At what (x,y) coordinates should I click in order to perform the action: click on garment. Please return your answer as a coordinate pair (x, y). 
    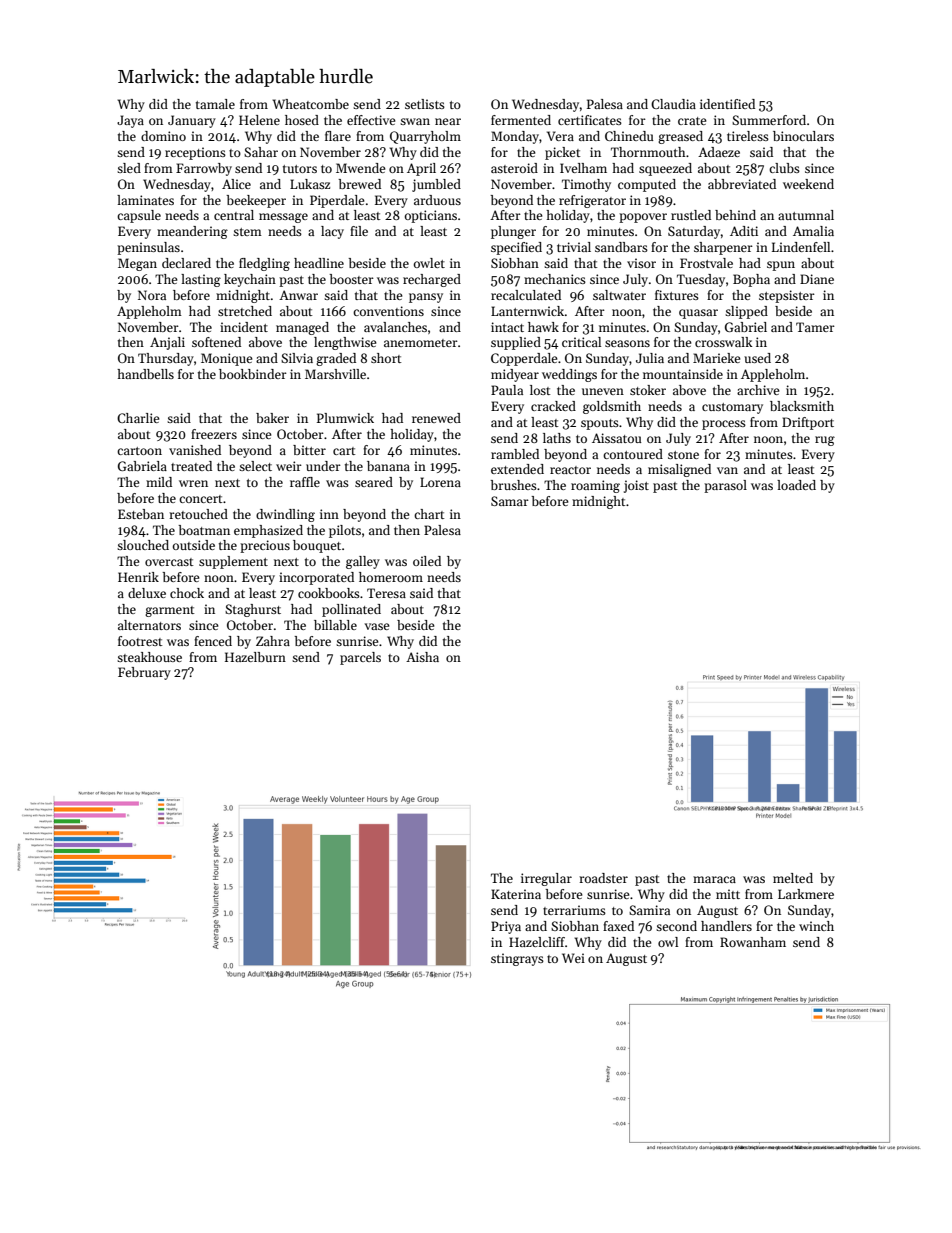
    Looking at the image, I should click on (170, 611).
